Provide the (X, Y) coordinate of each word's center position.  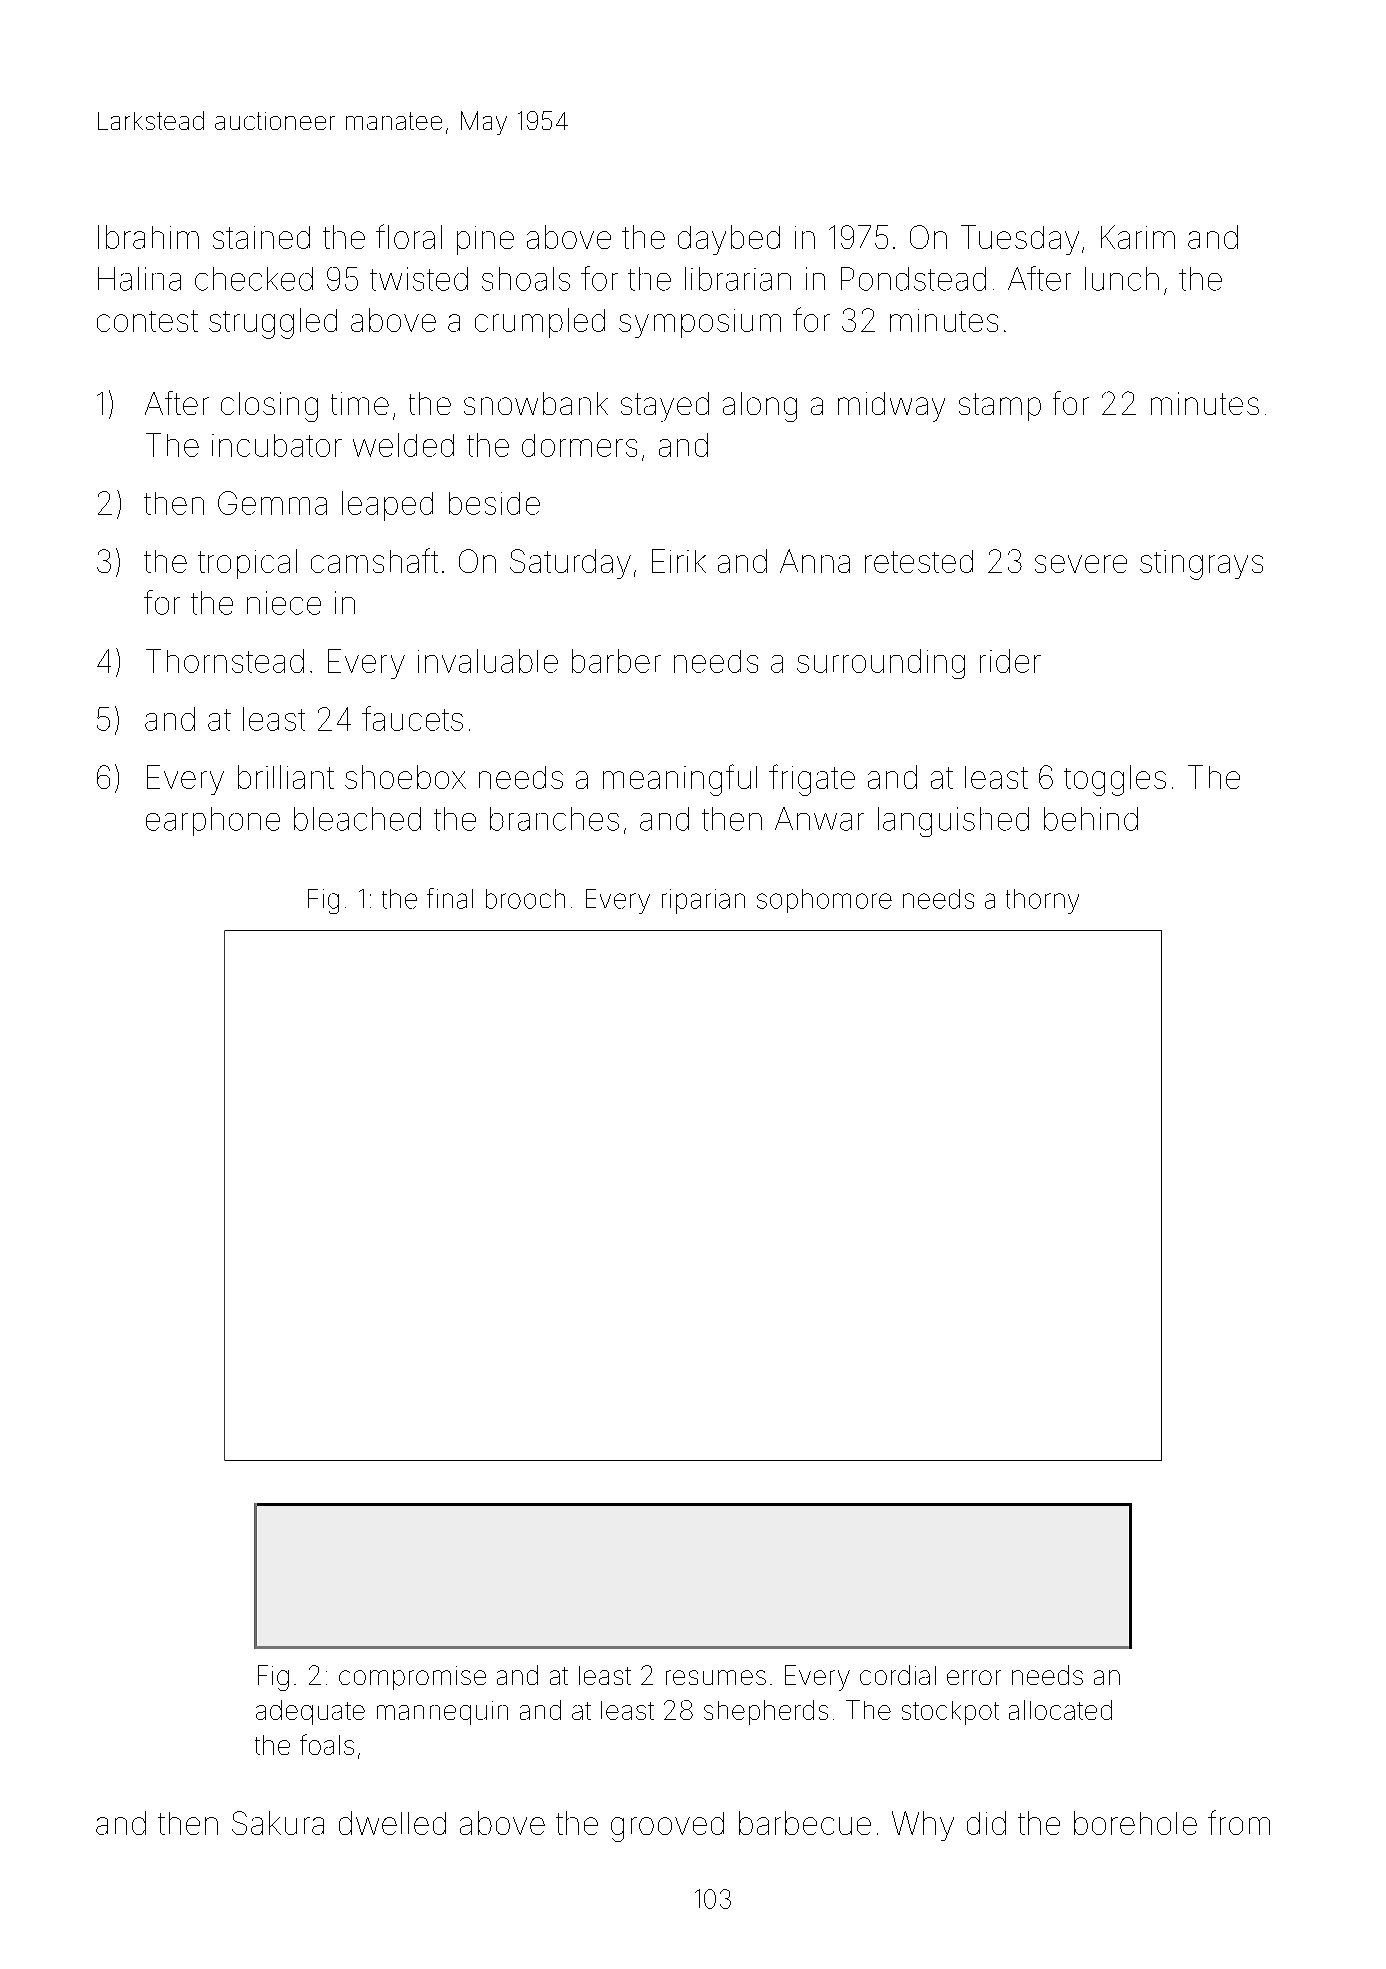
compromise (412, 1678)
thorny (1042, 901)
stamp (1000, 407)
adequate (310, 1712)
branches (554, 819)
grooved (667, 1827)
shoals (526, 279)
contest (147, 321)
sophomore (824, 901)
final (450, 898)
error (974, 1677)
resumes (716, 1677)
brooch (525, 899)
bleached (357, 819)
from (1239, 1822)
